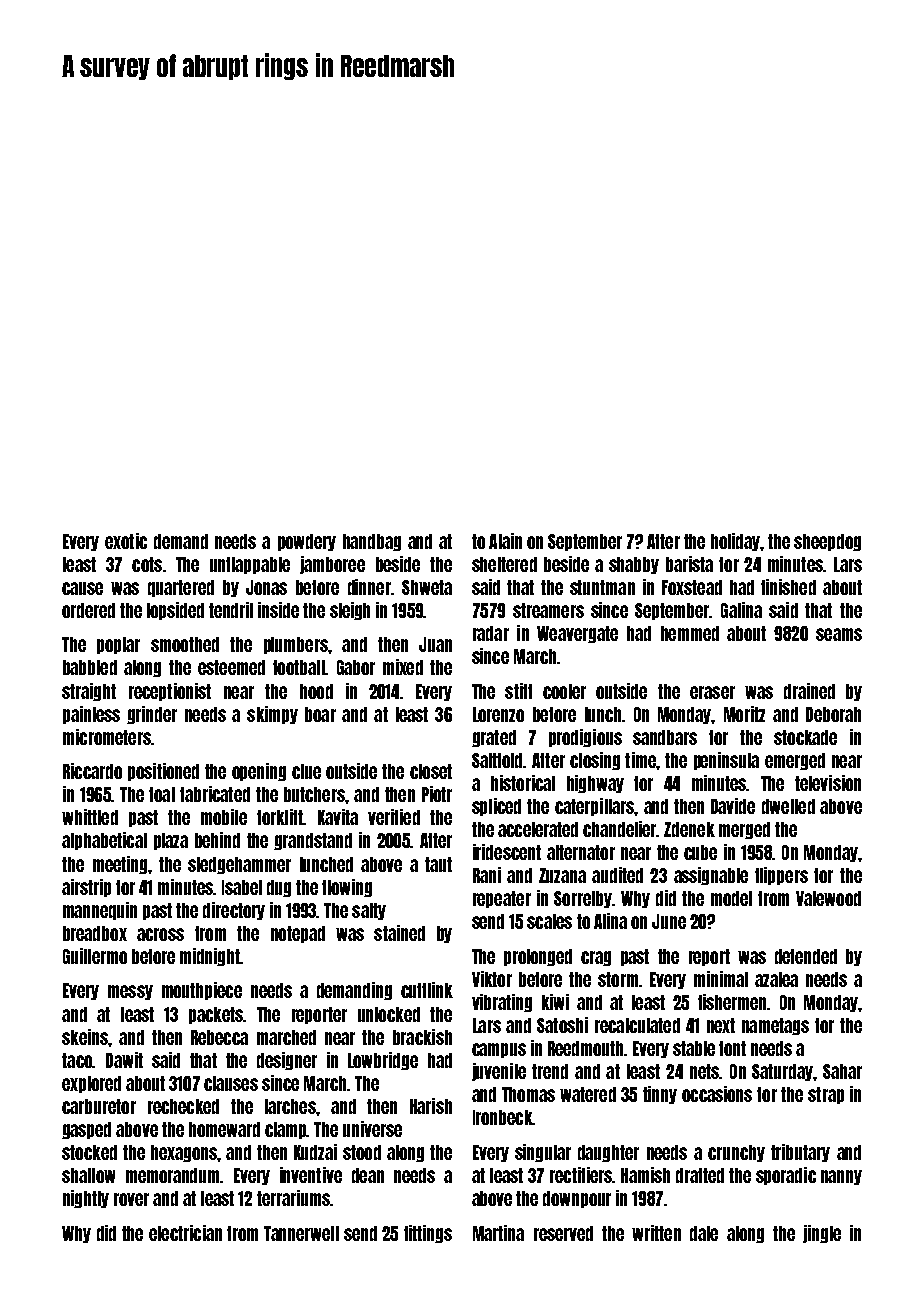 The height and width of the image is (1308, 924). I want to click on sheepdog, so click(827, 542).
